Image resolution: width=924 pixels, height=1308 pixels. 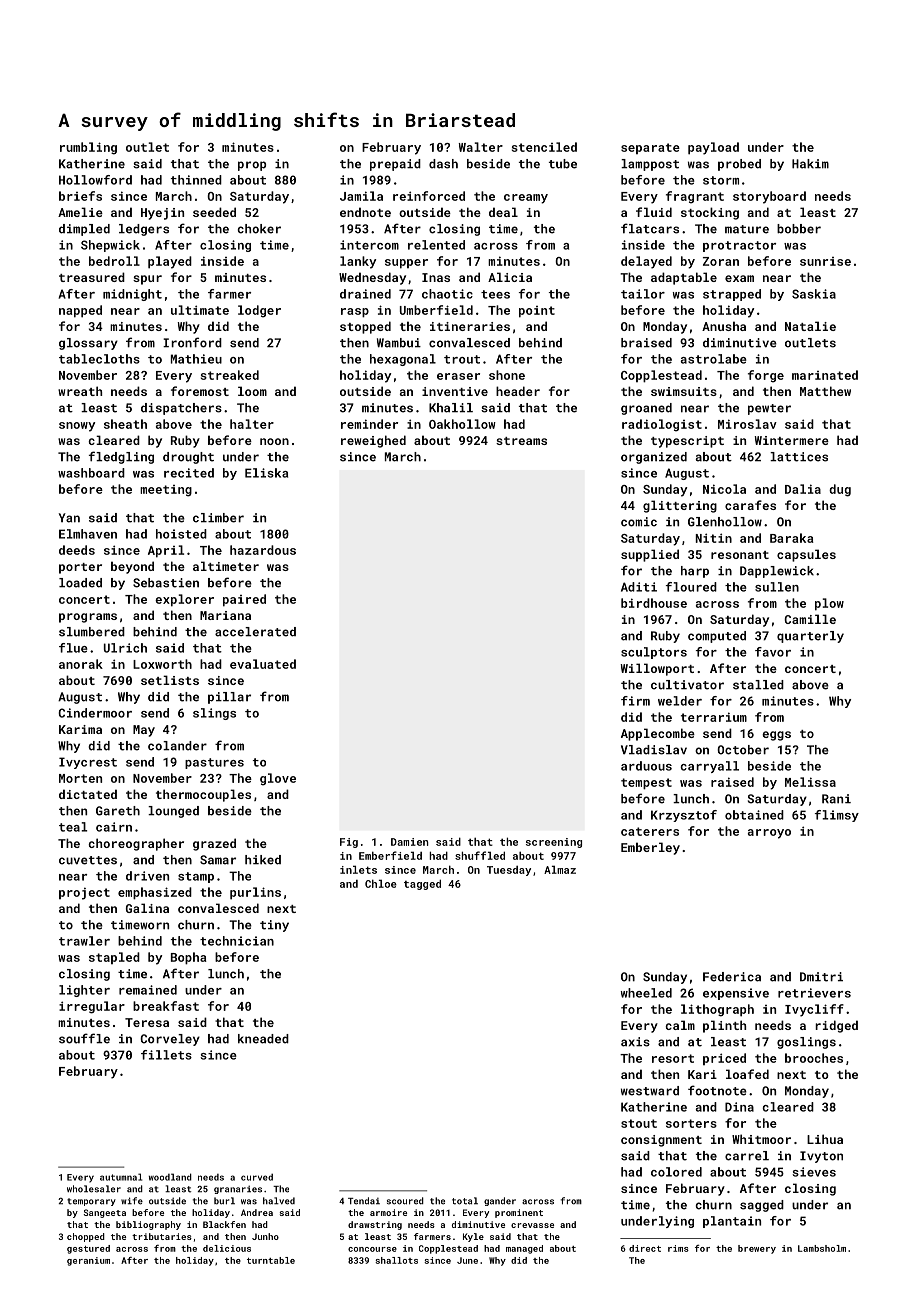 I want to click on westward, so click(x=650, y=1091).
